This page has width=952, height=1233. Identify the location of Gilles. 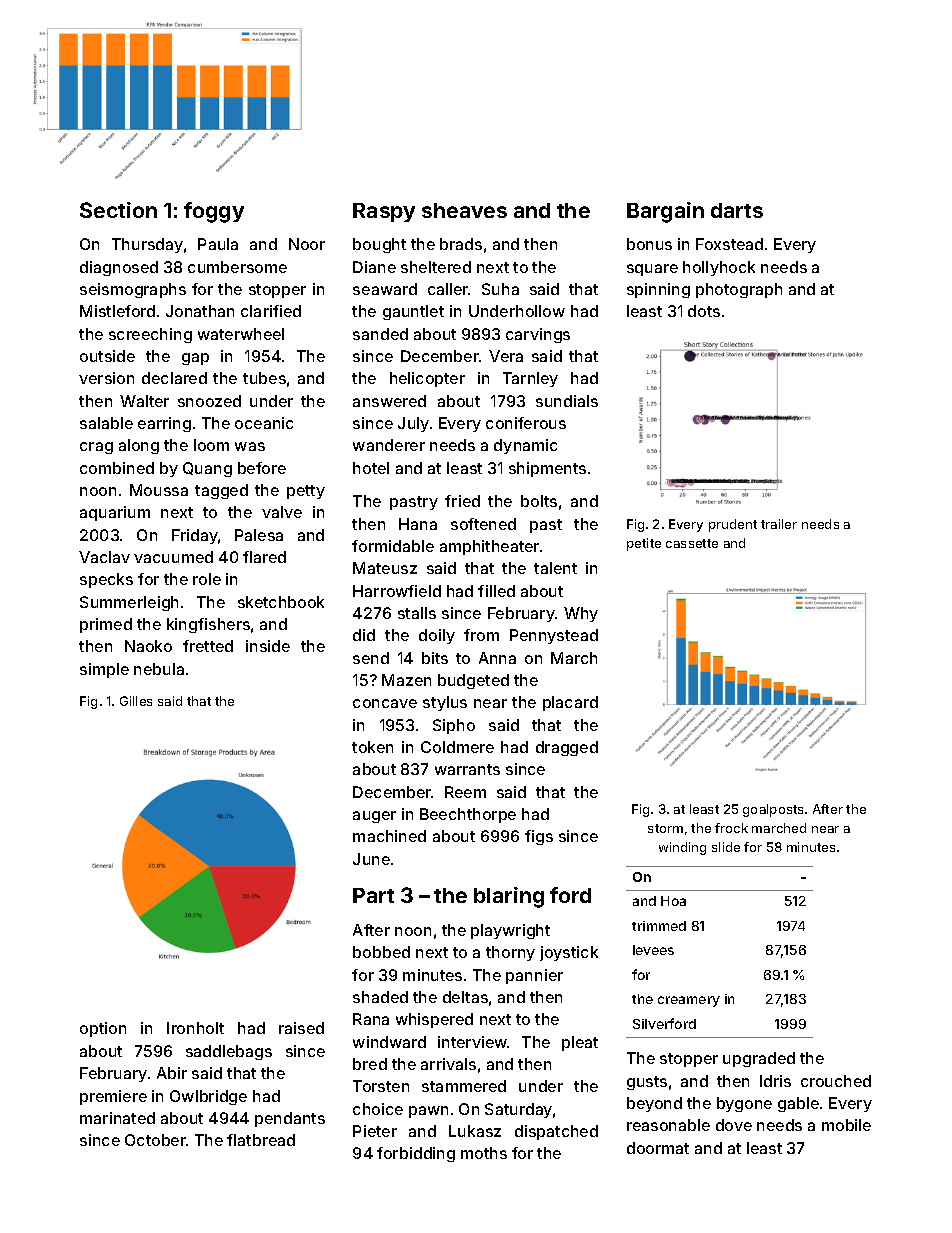
(136, 701).
